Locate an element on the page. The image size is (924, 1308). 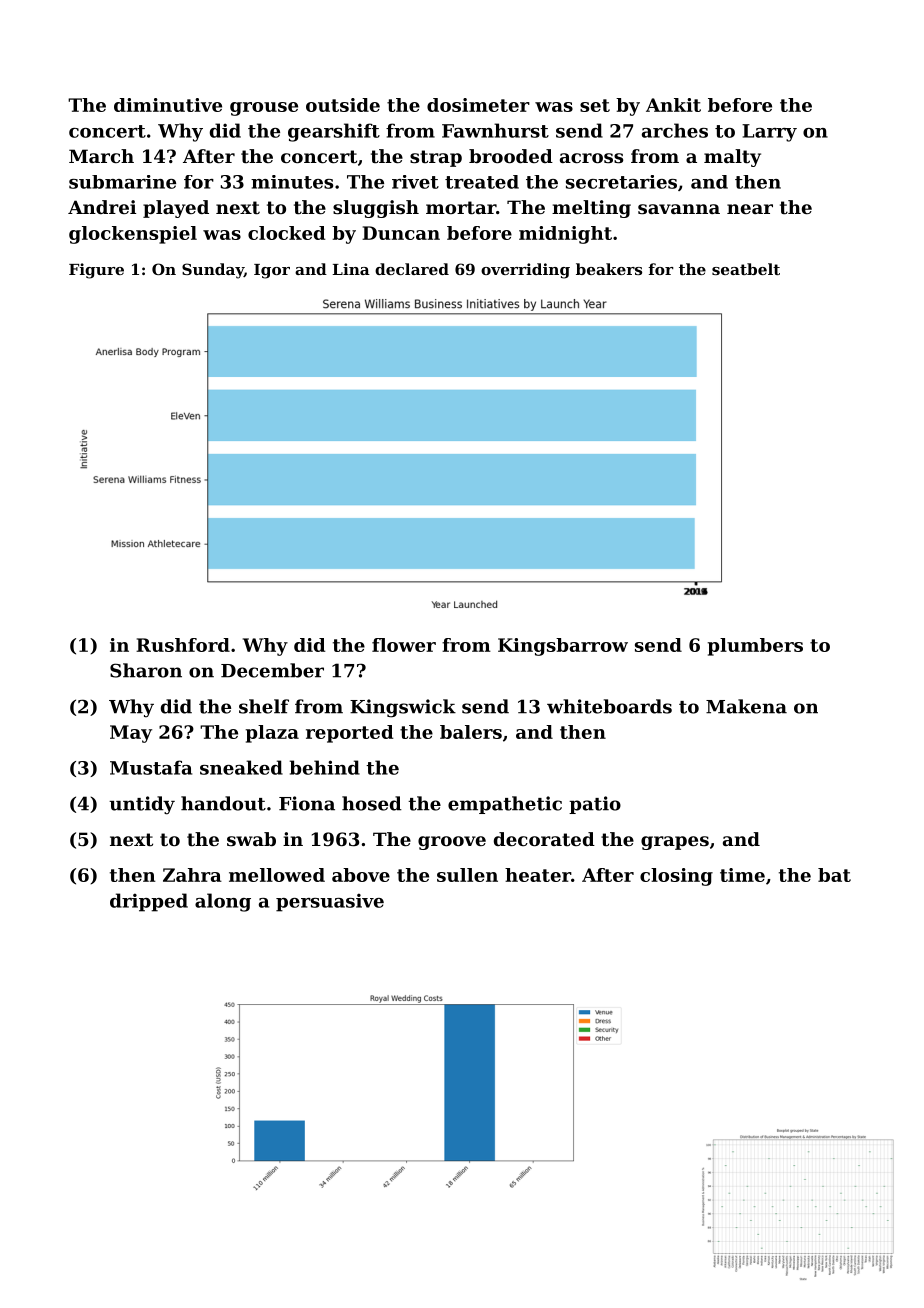
declared is located at coordinates (412, 269).
